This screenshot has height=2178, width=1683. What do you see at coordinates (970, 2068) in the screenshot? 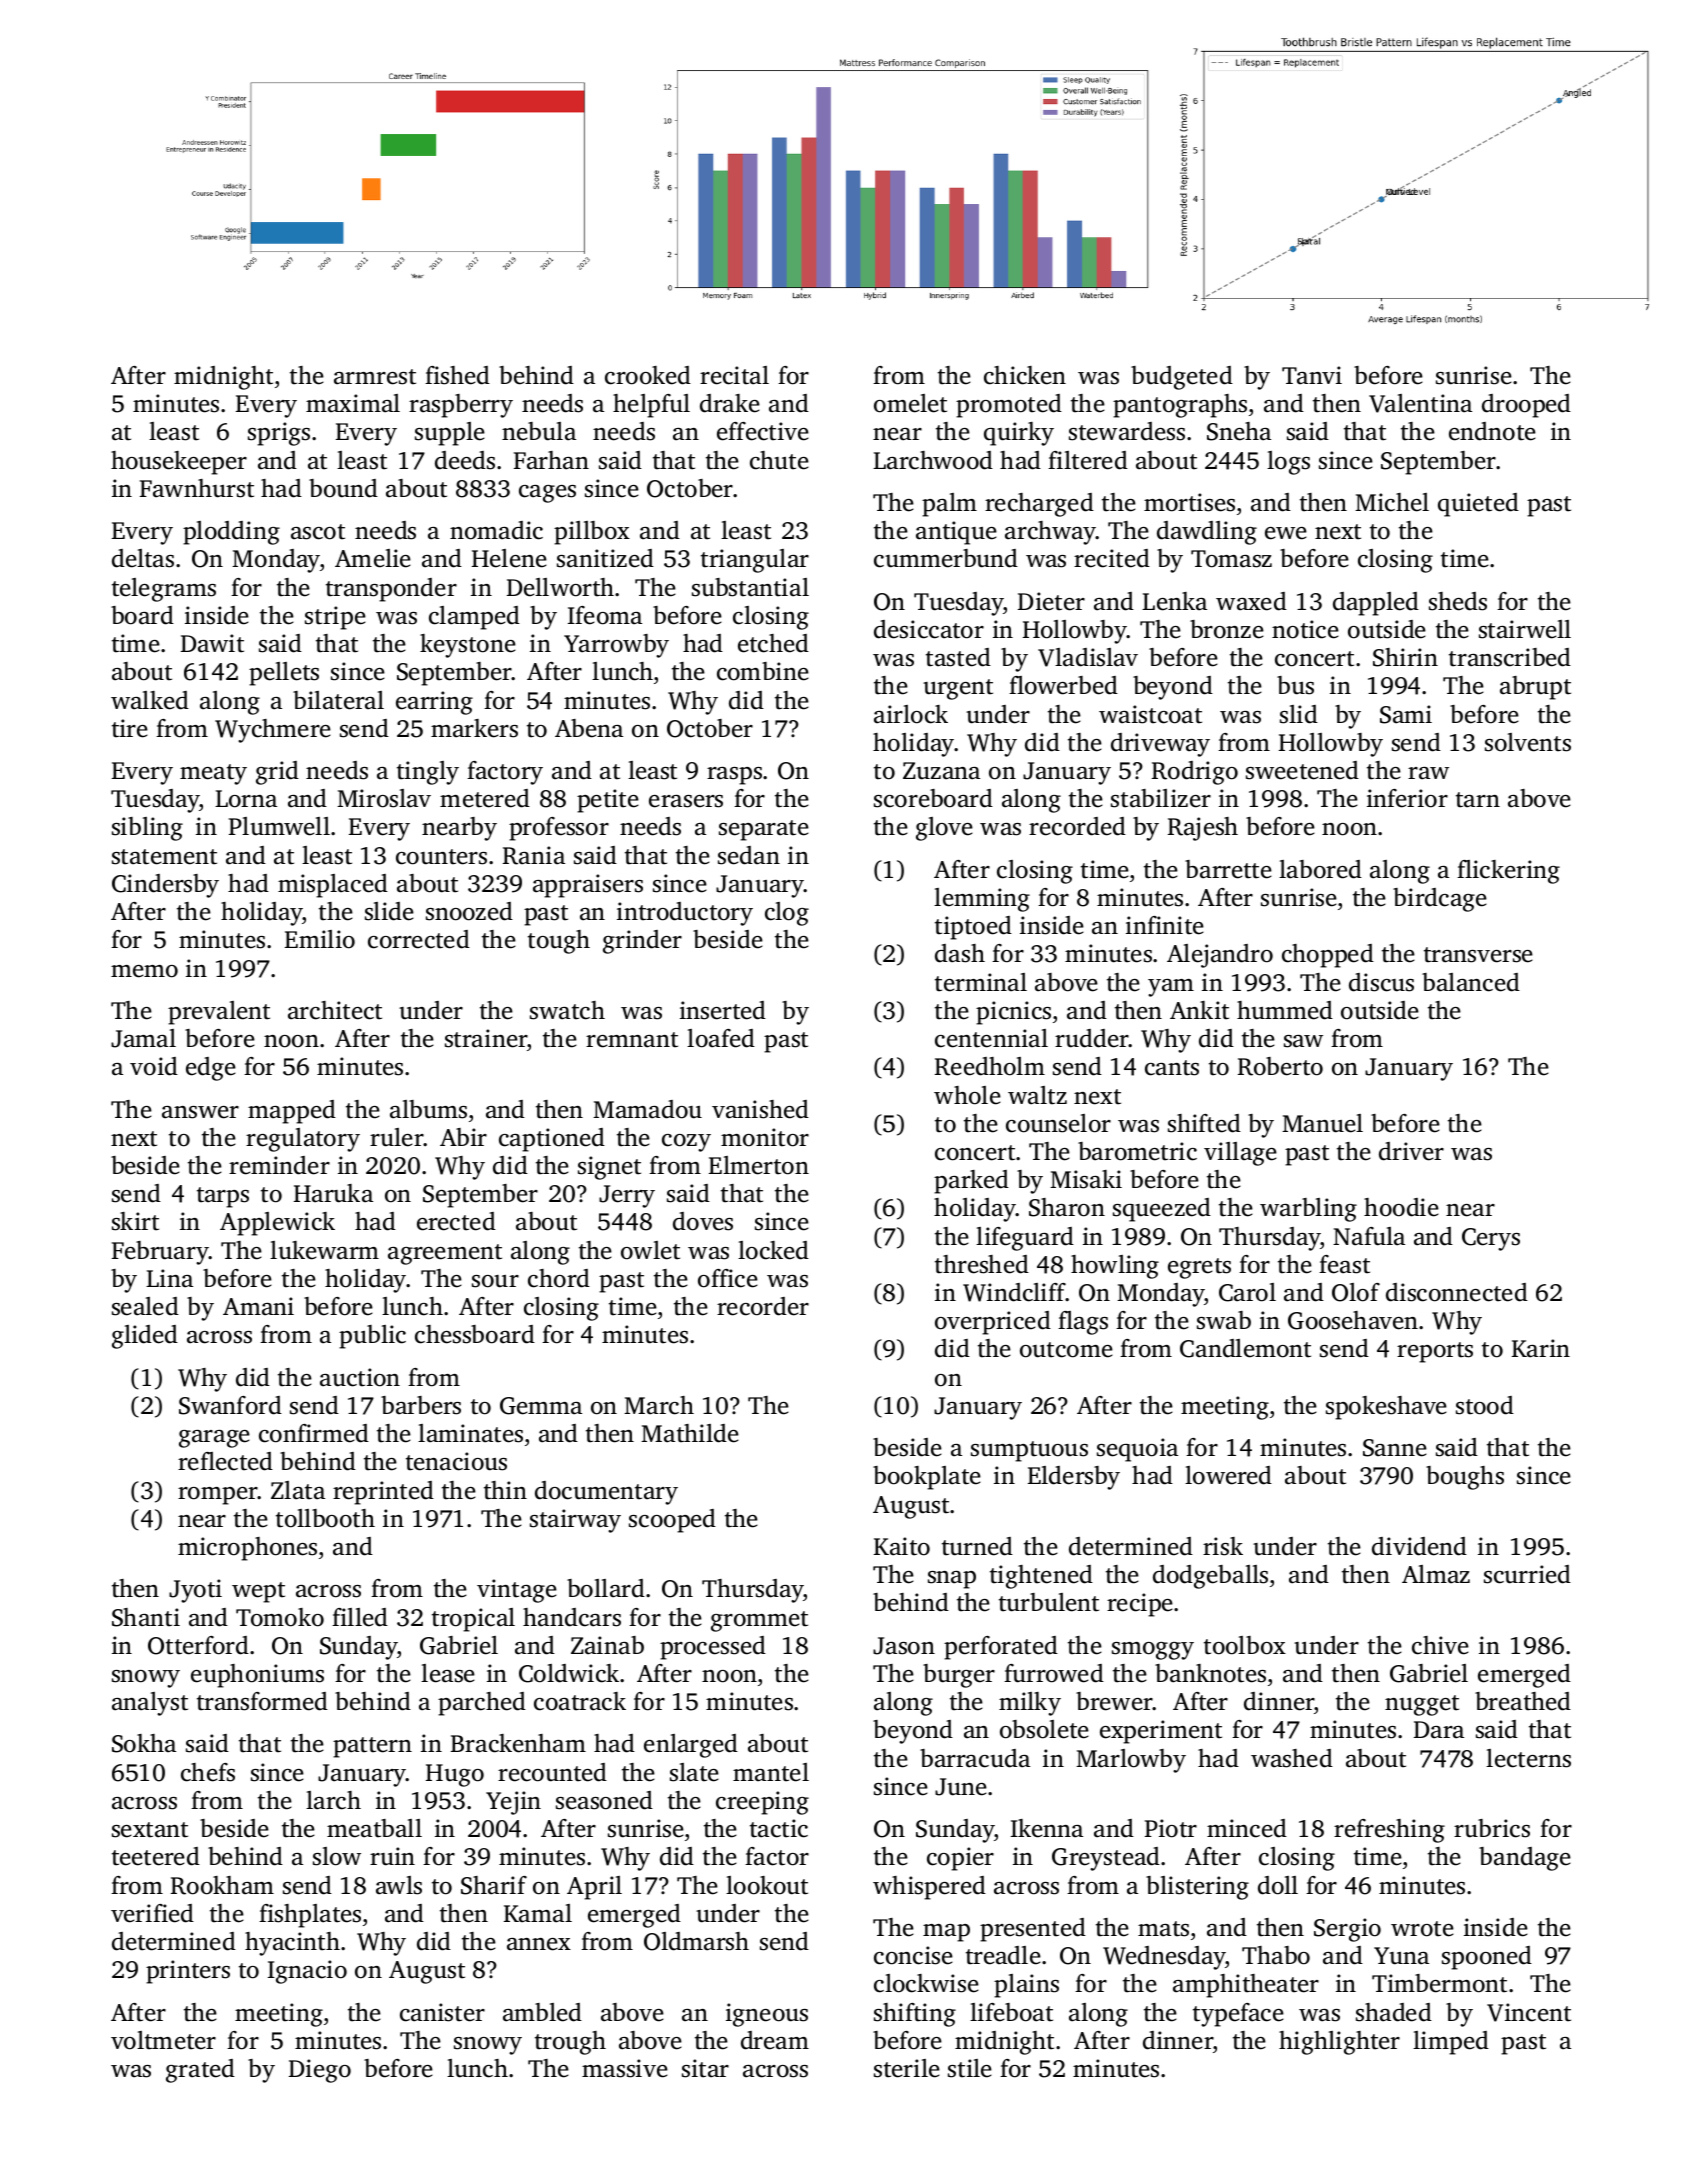
I see `stile` at bounding box center [970, 2068].
